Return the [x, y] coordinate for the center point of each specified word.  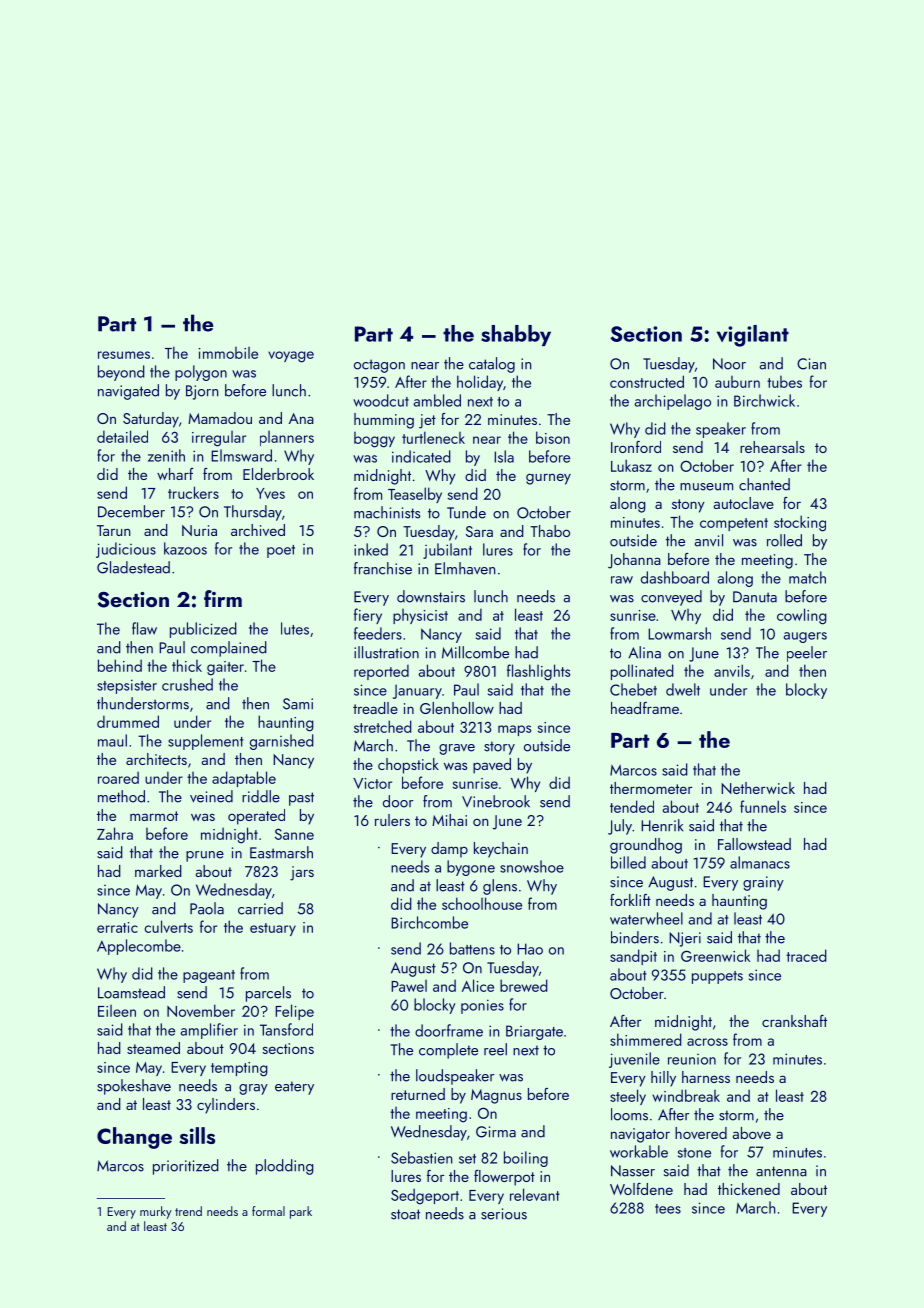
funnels [763, 806]
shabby [516, 335]
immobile [228, 353]
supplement [206, 742]
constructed [647, 381]
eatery [294, 1088]
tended [632, 806]
